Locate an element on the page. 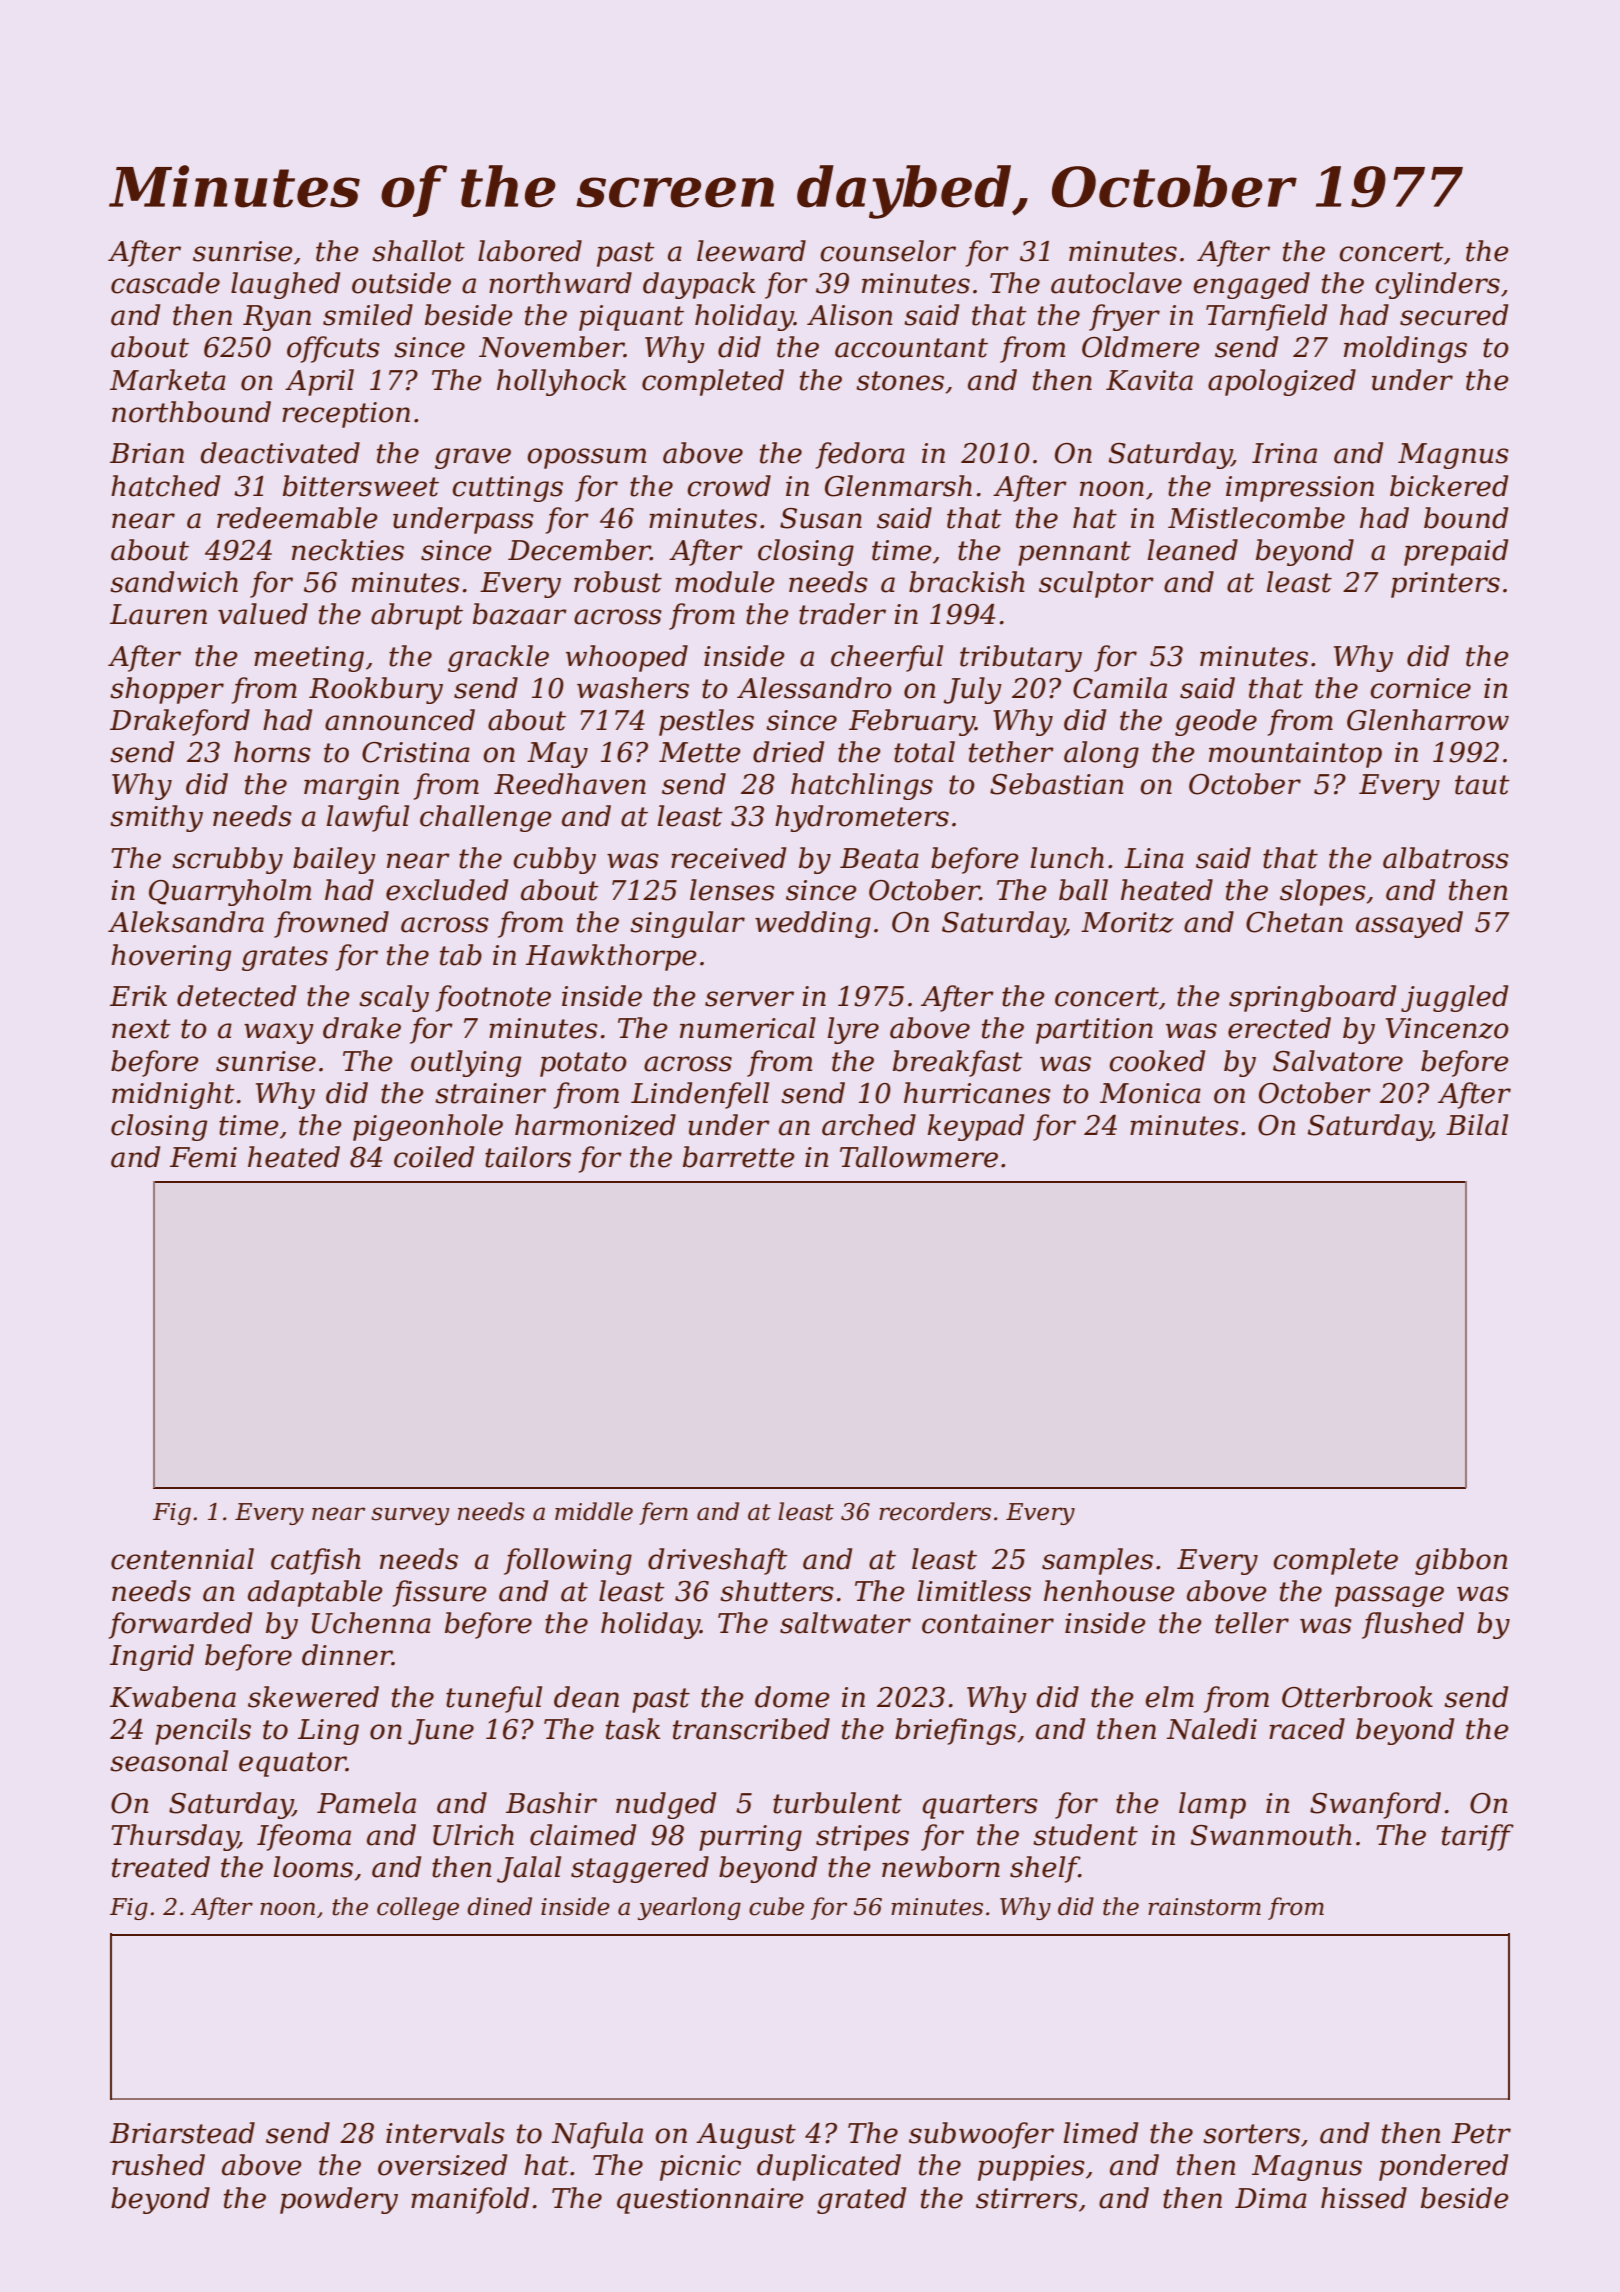  grated is located at coordinates (861, 2200).
